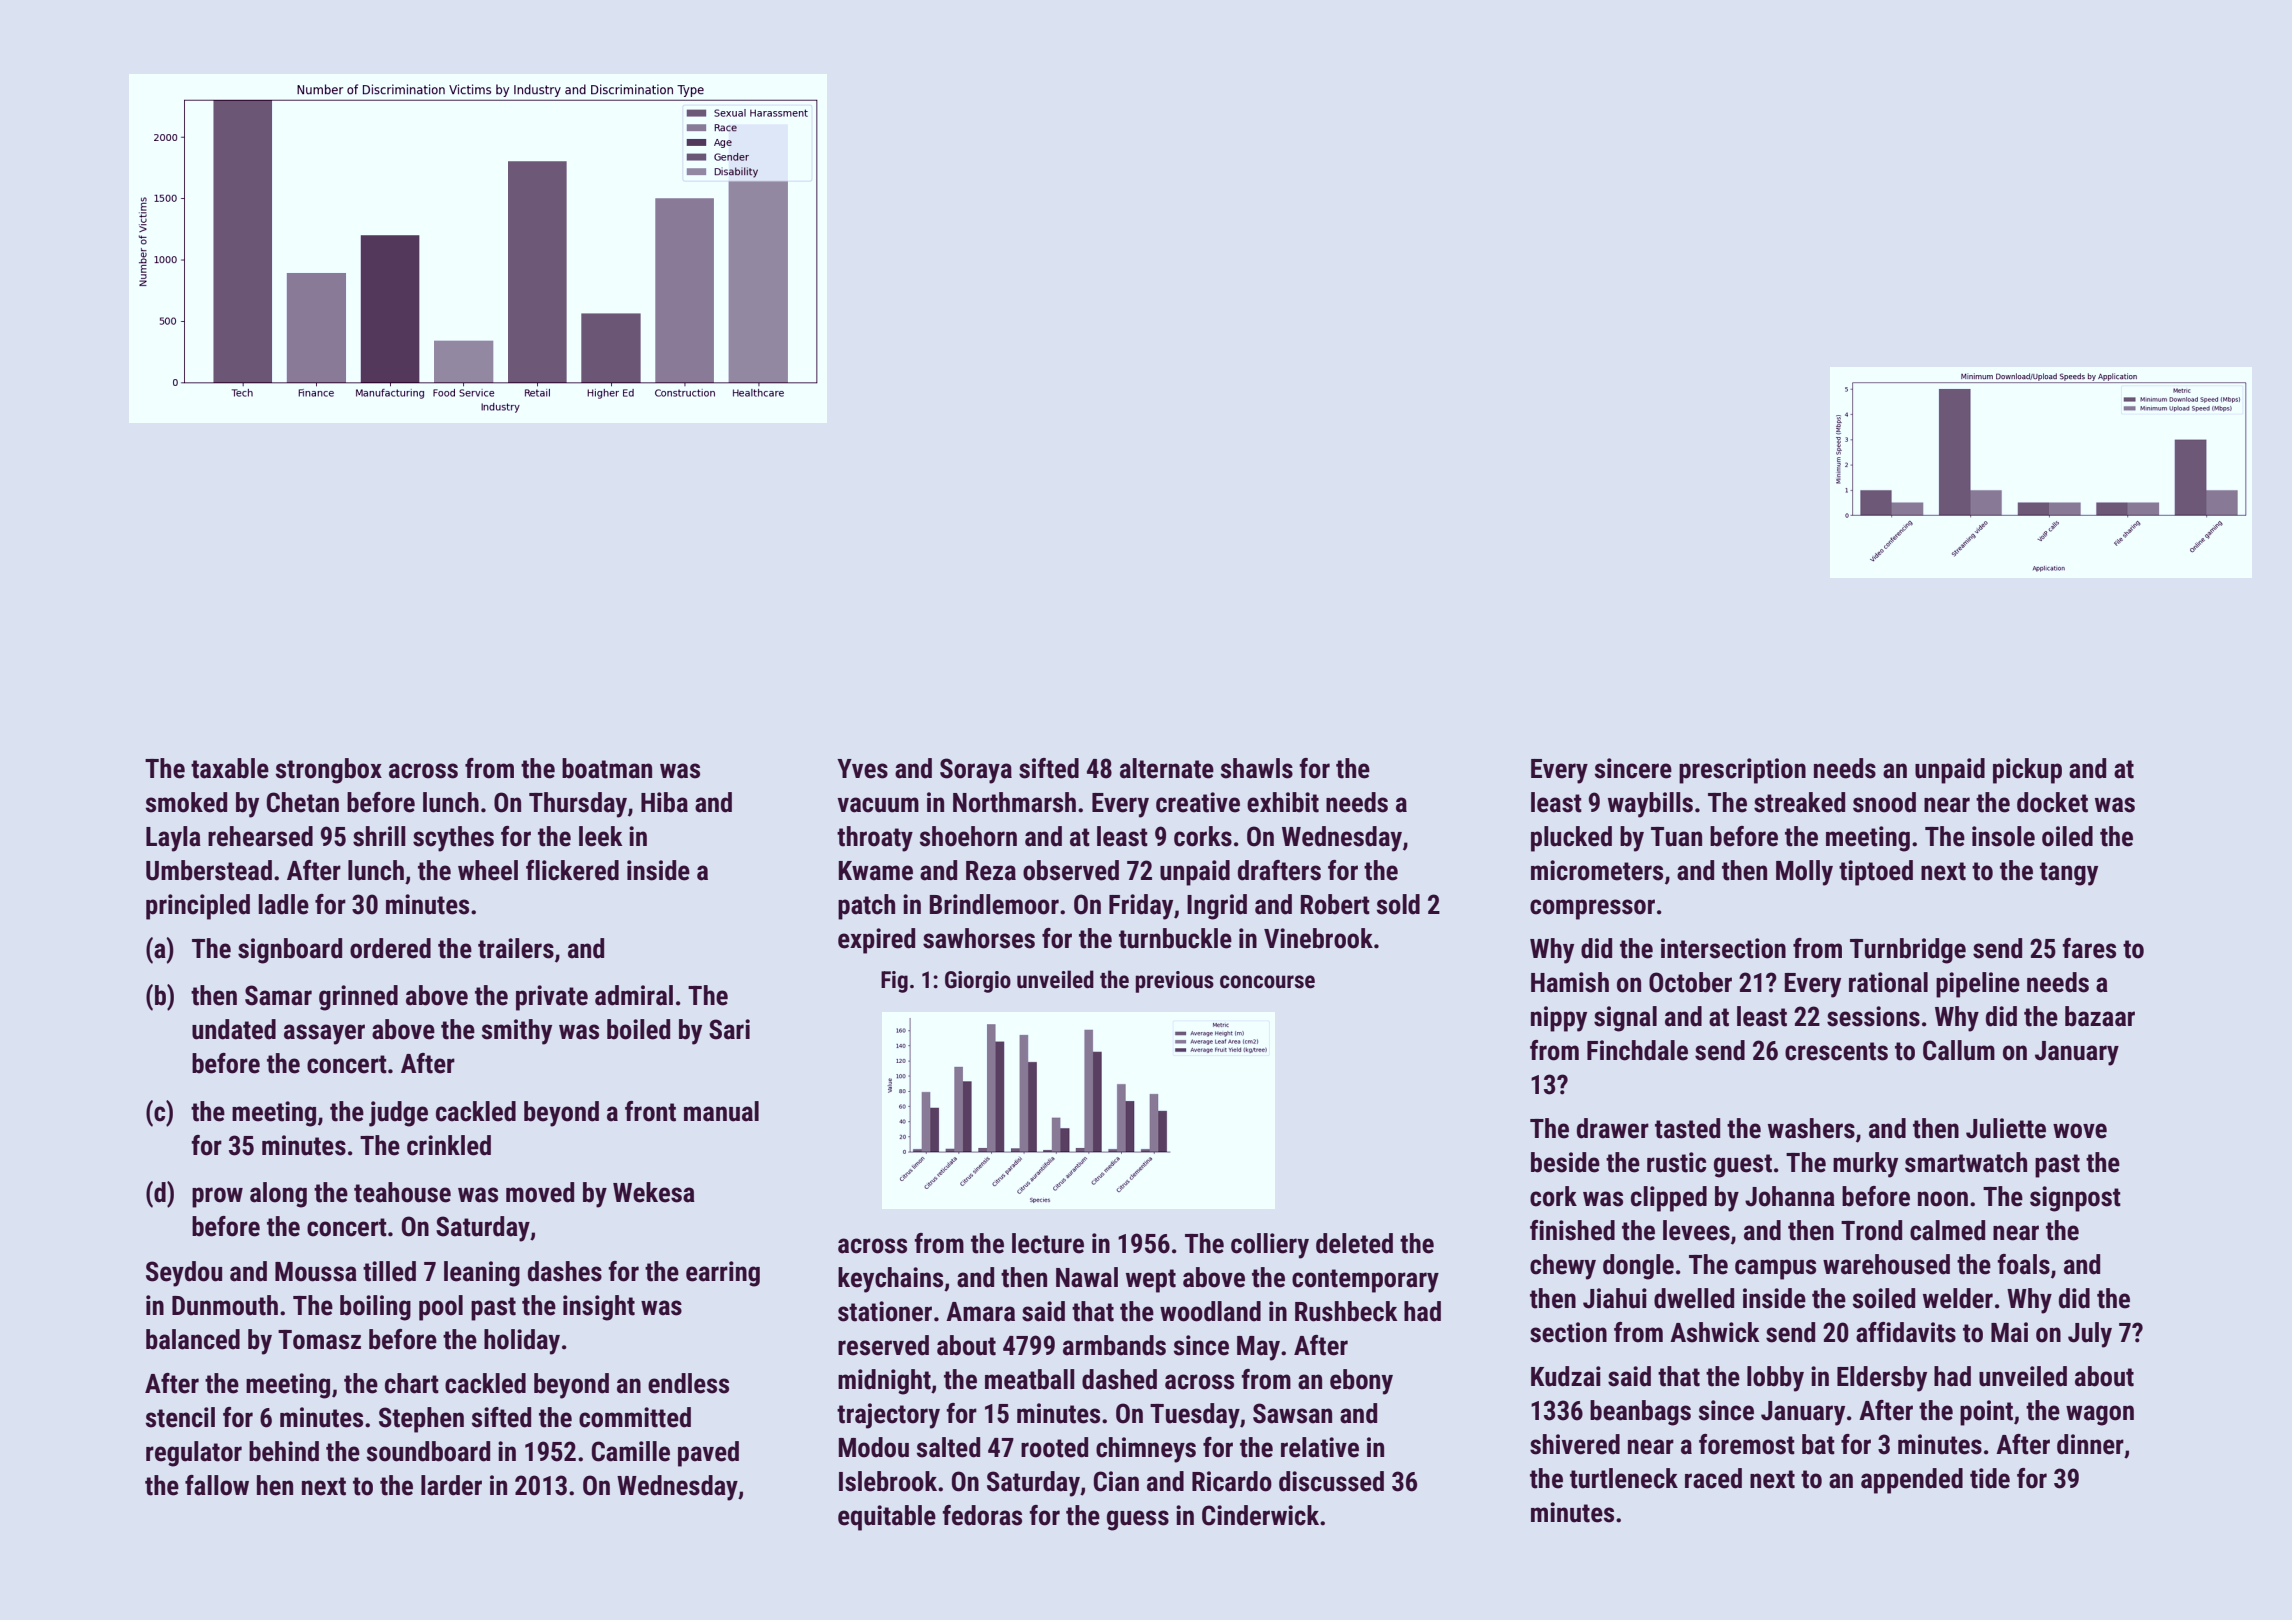 The image size is (2292, 1620). What do you see at coordinates (421, 1420) in the screenshot?
I see `Stephen` at bounding box center [421, 1420].
